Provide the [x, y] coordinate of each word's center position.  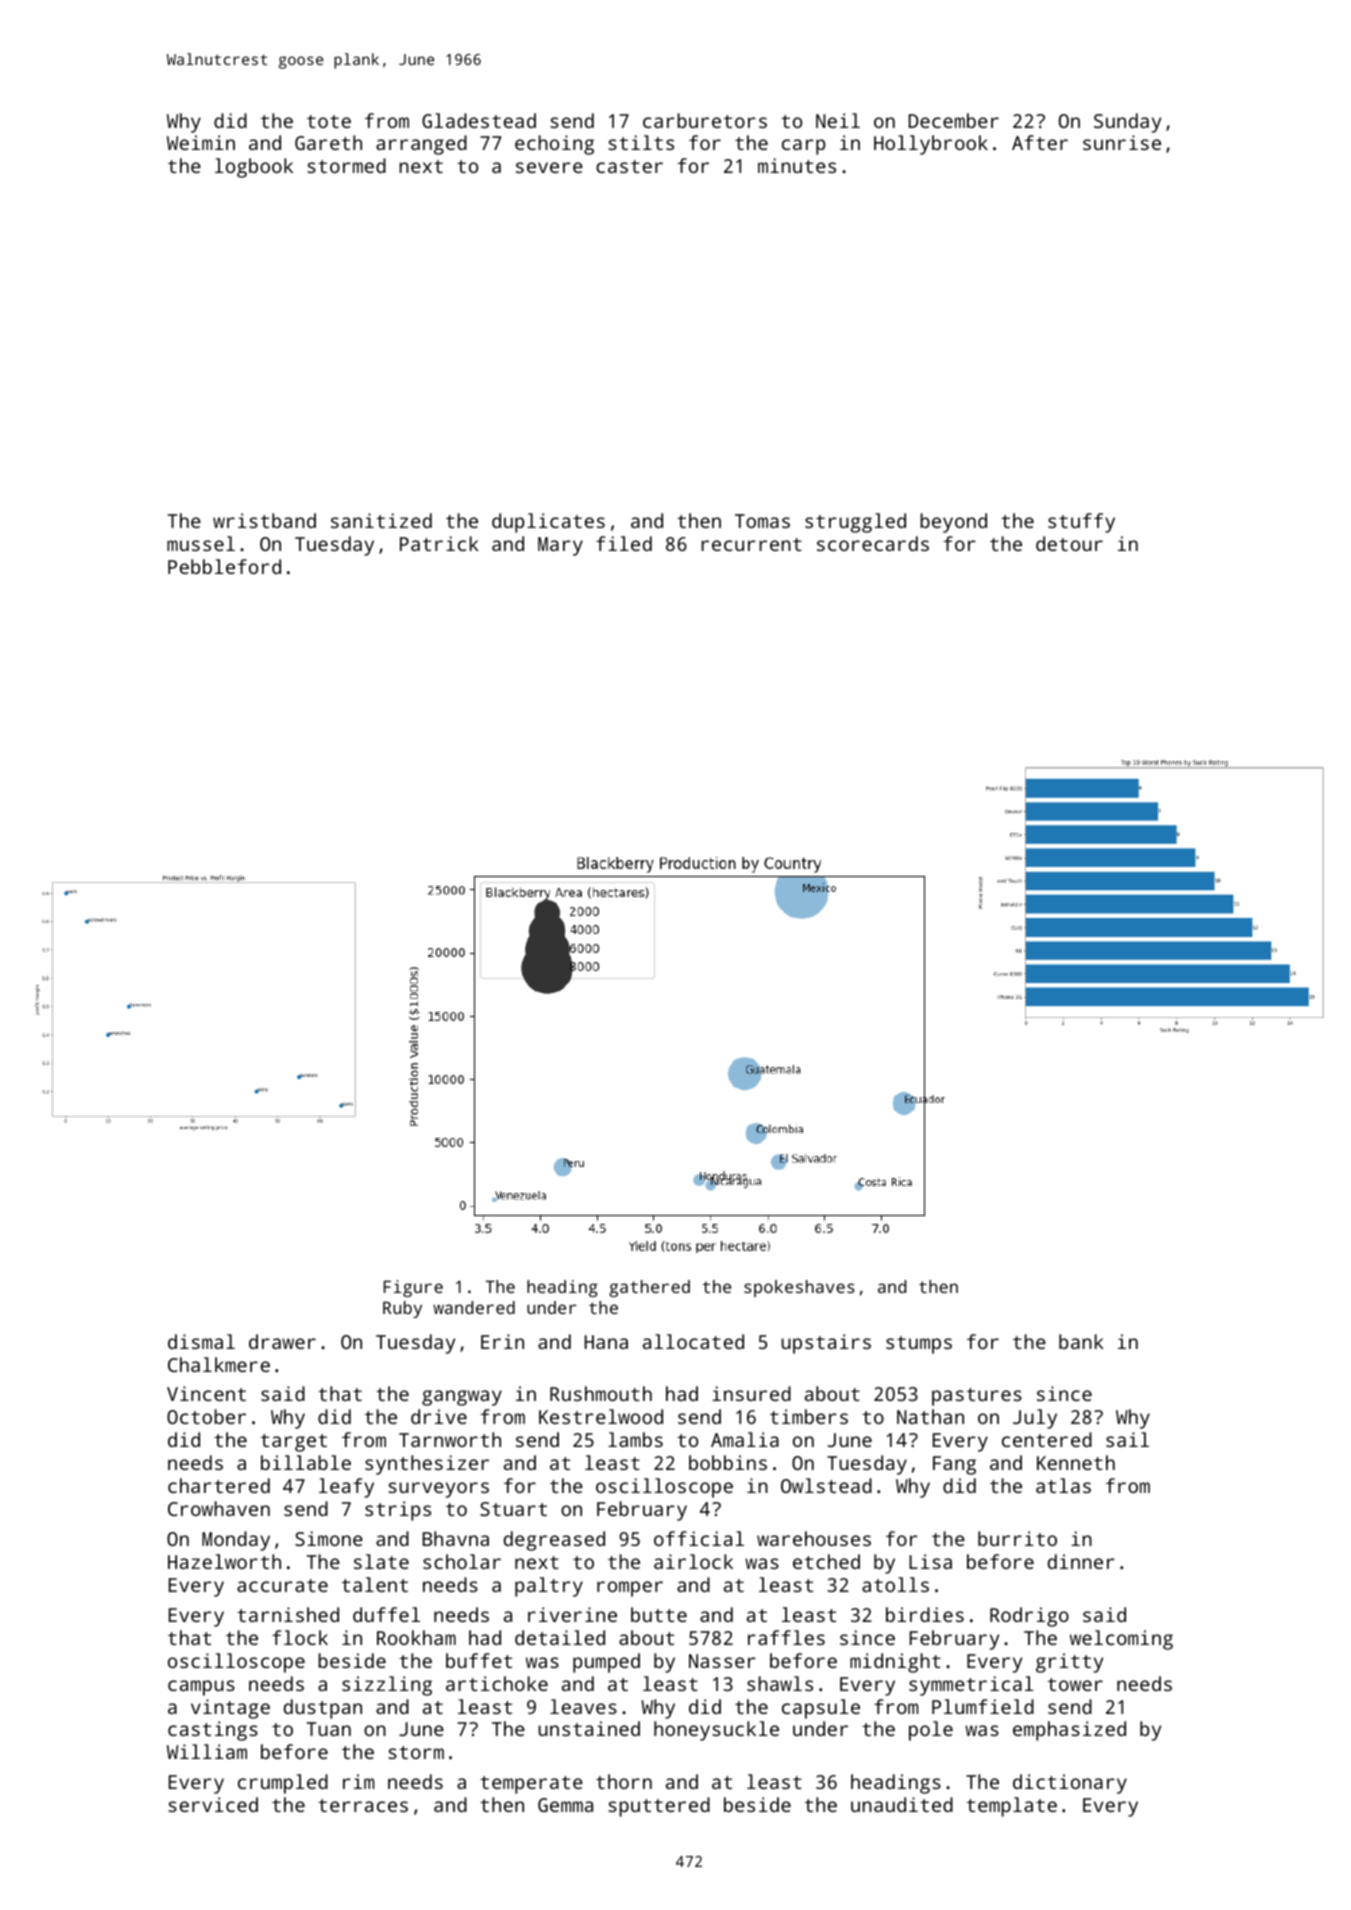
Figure [413, 1288]
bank [1081, 1341]
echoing [554, 145]
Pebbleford [224, 566]
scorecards [873, 543]
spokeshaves [799, 1288]
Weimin [201, 142]
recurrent [751, 544]
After [1040, 142]
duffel [386, 1614]
